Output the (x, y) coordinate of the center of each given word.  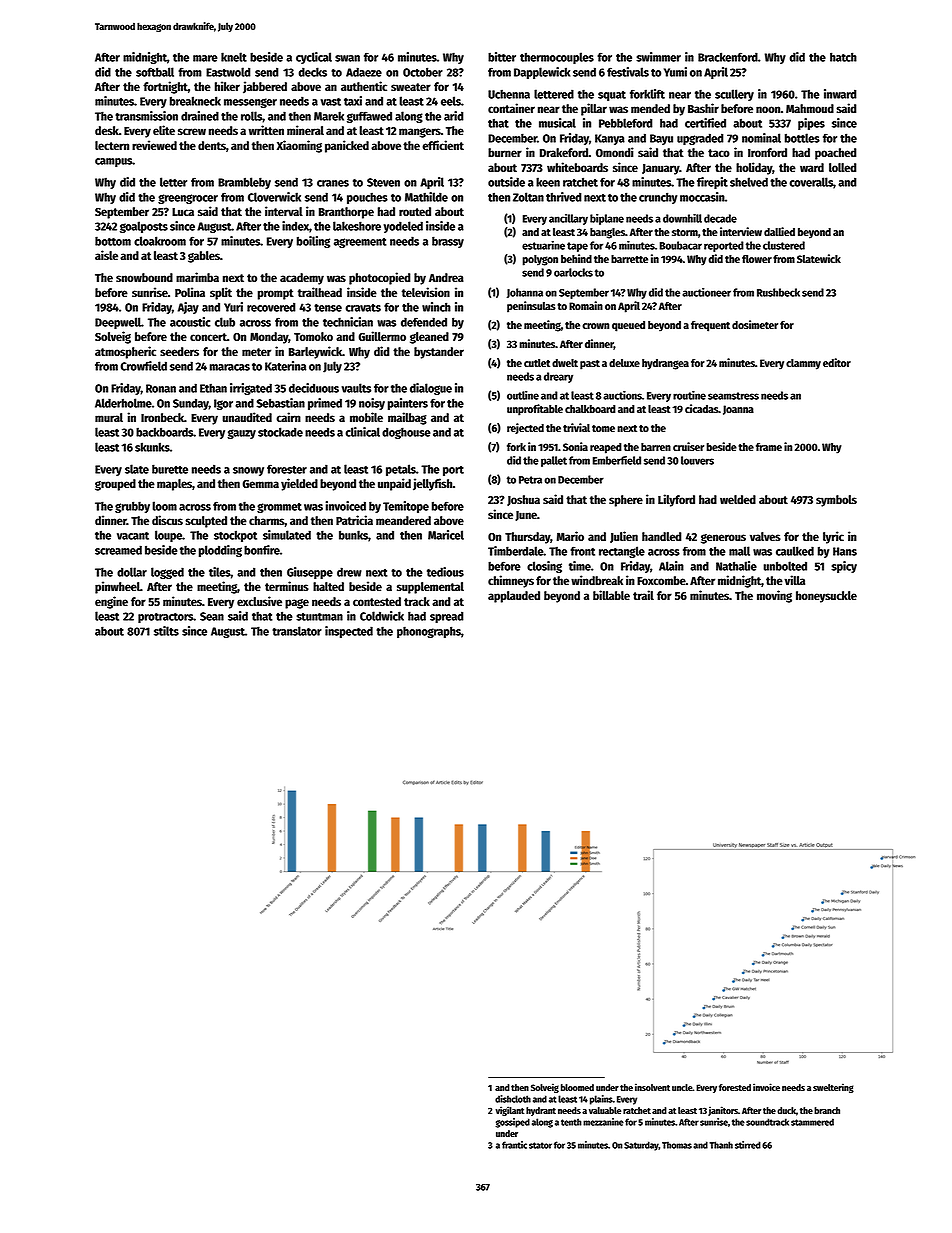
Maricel (446, 535)
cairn (288, 417)
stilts (166, 631)
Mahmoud (810, 108)
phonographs (429, 632)
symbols (836, 501)
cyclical (314, 58)
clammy (803, 364)
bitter (502, 57)
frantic (514, 1145)
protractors (165, 618)
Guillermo (382, 336)
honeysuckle (826, 597)
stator (540, 1145)
